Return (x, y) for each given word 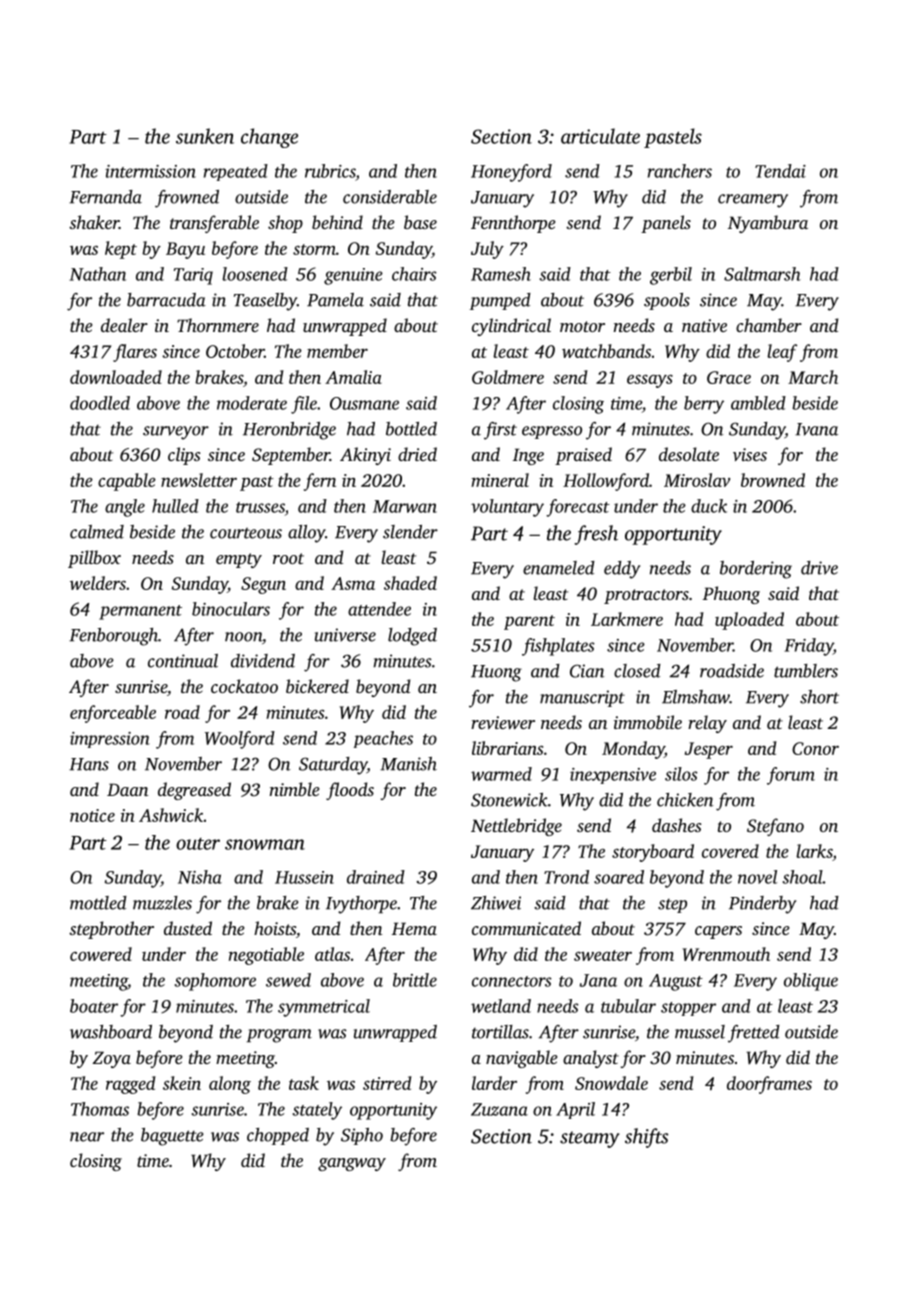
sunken (205, 136)
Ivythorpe (361, 905)
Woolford (240, 740)
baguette (172, 1137)
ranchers (680, 171)
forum (791, 776)
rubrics (330, 171)
